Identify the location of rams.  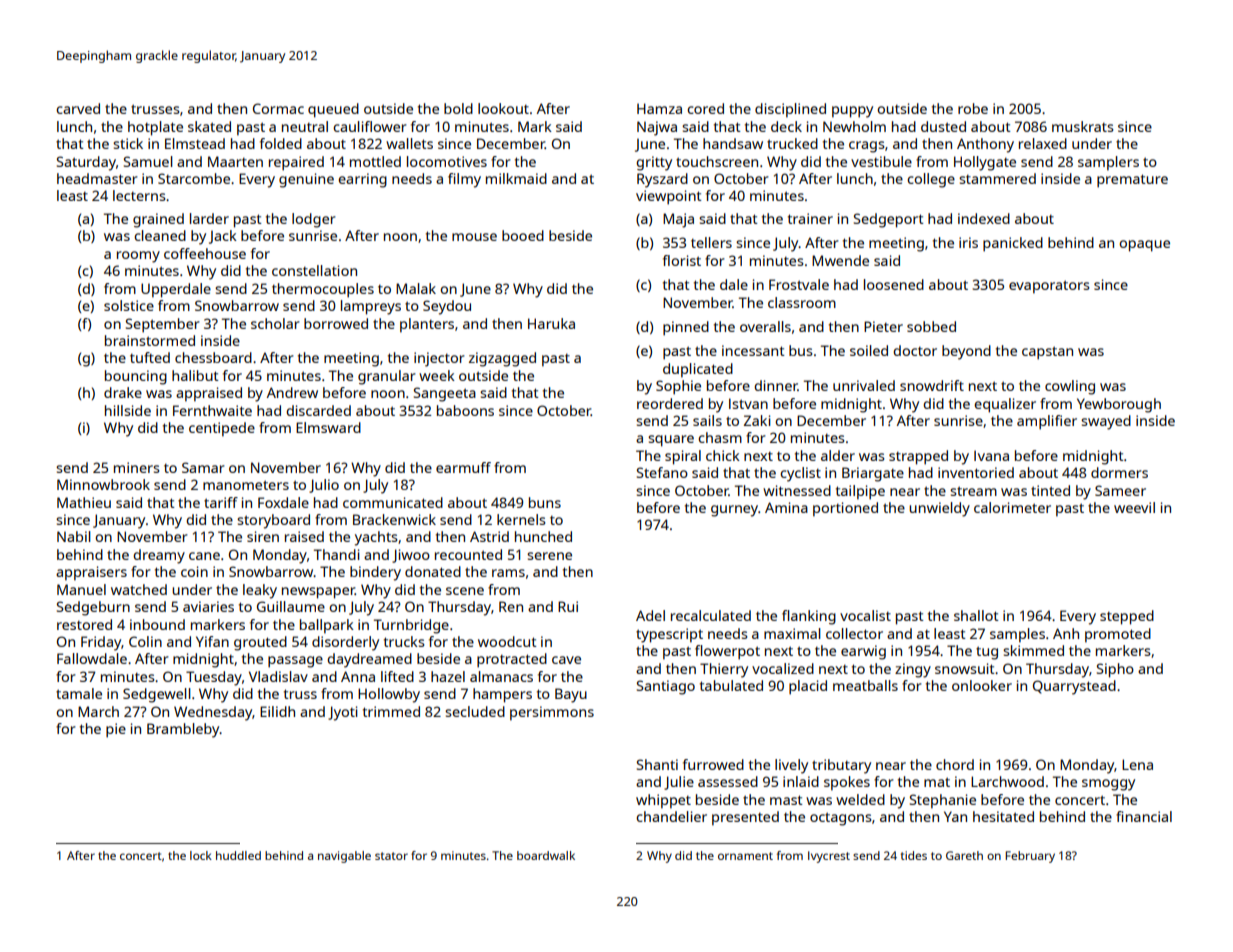
(508, 573).
